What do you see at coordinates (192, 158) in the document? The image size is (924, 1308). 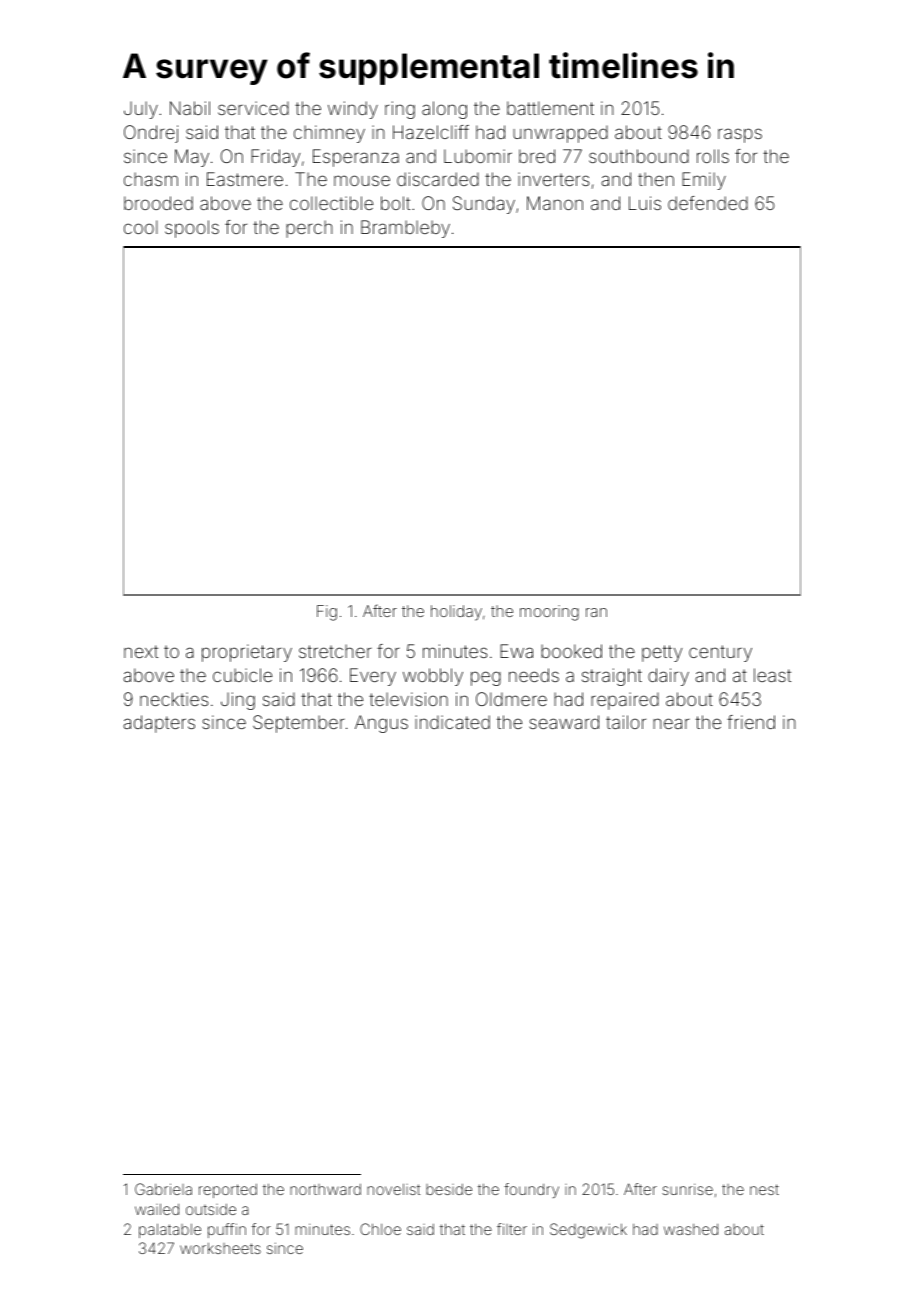 I see `May` at bounding box center [192, 158].
